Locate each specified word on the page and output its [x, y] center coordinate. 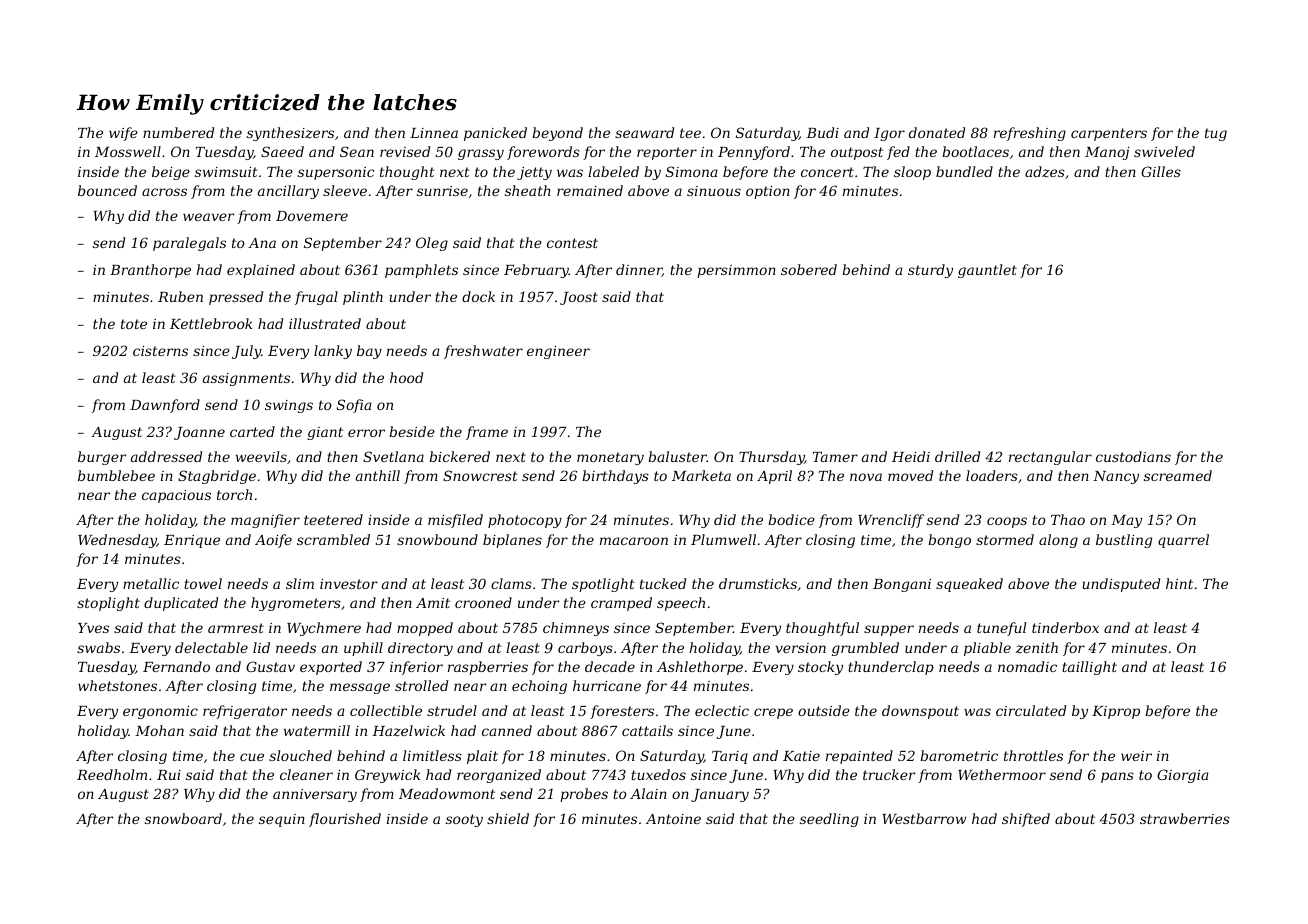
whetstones [117, 685]
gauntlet [987, 271]
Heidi [911, 456]
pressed [236, 298]
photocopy [525, 521]
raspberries [488, 668]
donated [937, 132]
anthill [378, 475]
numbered [178, 132]
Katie [801, 756]
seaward [644, 132]
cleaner [306, 774]
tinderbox [1065, 627]
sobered [809, 269]
